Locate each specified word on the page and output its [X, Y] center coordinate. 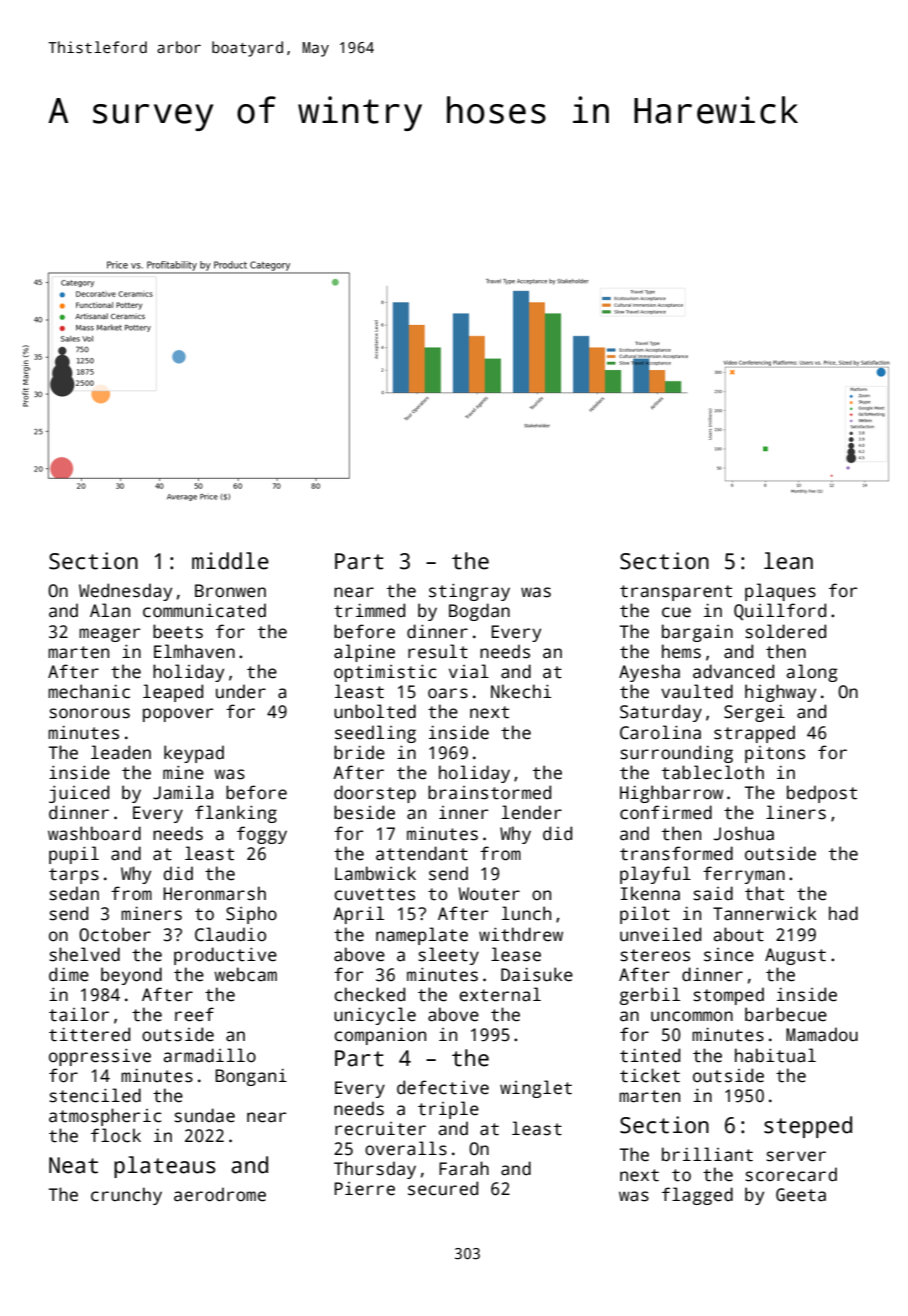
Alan [110, 610]
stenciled [95, 1095]
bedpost [822, 794]
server [796, 1156]
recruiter [380, 1129]
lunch [526, 913]
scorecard [791, 1174]
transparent [676, 593]
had [843, 913]
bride [359, 752]
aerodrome [220, 1194]
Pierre [364, 1189]
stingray [469, 592]
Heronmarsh [214, 893]
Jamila [183, 792]
